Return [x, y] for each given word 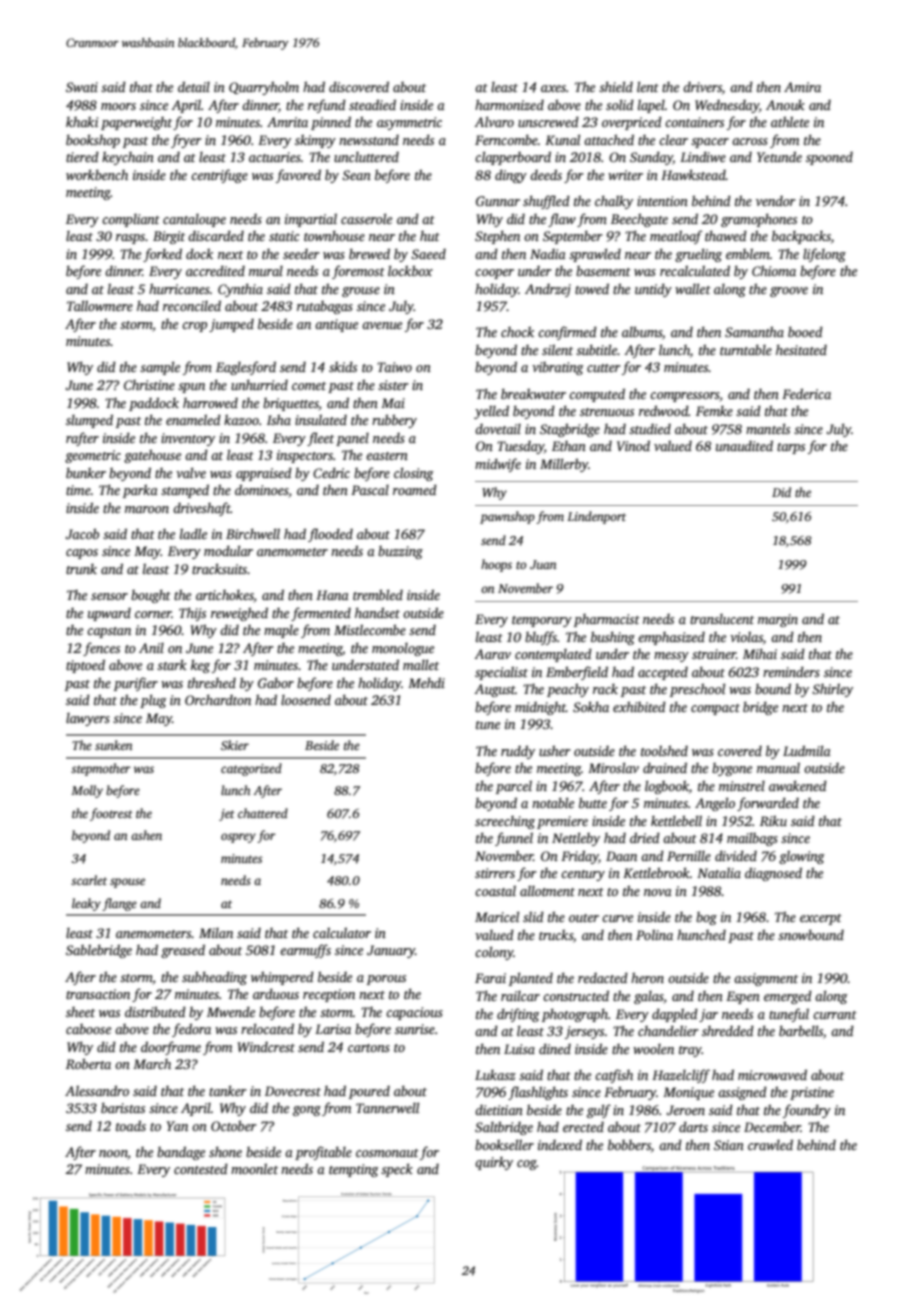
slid [533, 916]
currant [835, 1015]
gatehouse [152, 456]
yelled [491, 412]
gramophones [759, 220]
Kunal [562, 139]
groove [789, 292]
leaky [86, 904]
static [284, 236]
